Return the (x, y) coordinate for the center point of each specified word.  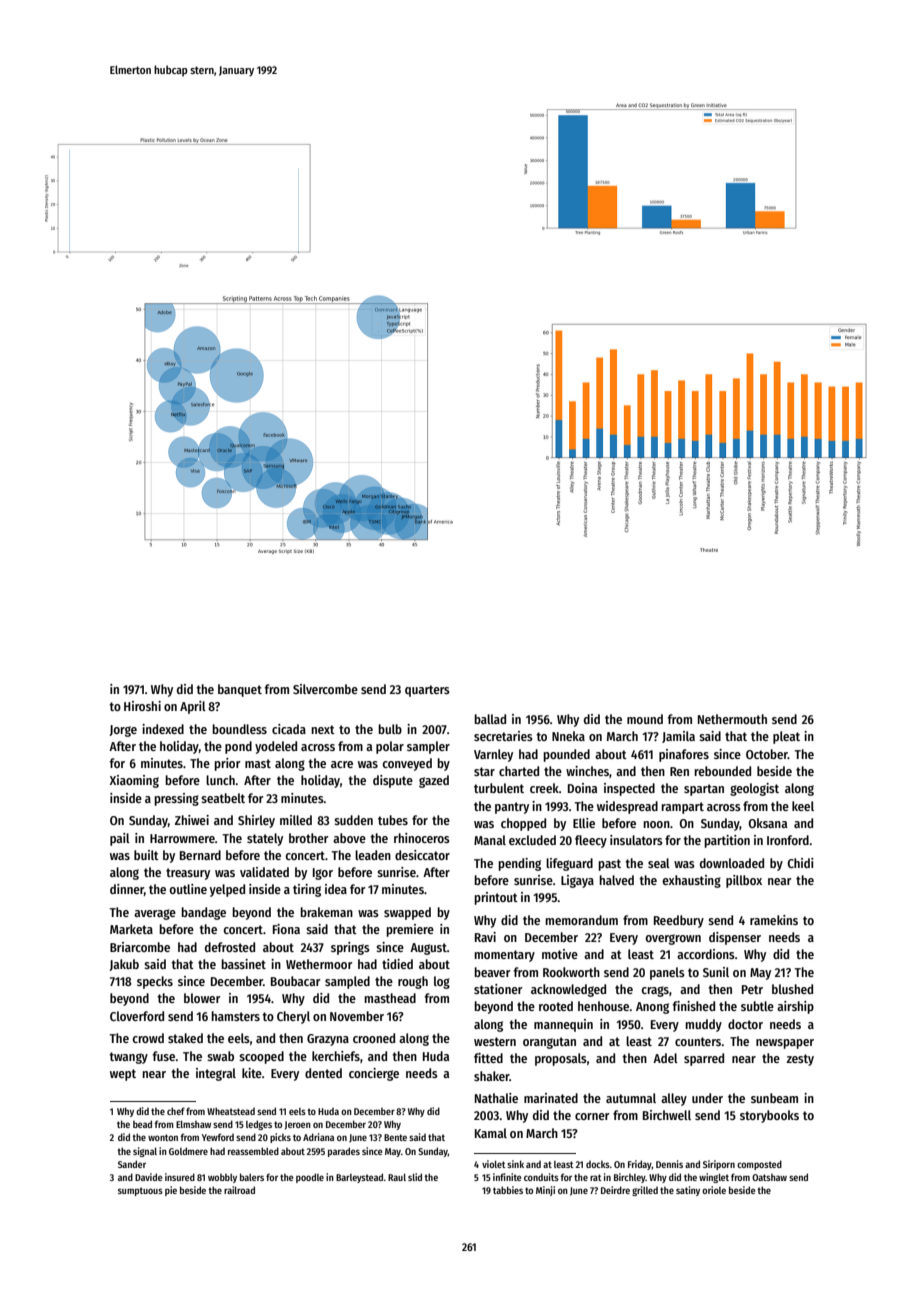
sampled (347, 982)
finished (693, 1006)
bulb (390, 729)
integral (216, 1074)
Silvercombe (325, 689)
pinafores (684, 755)
